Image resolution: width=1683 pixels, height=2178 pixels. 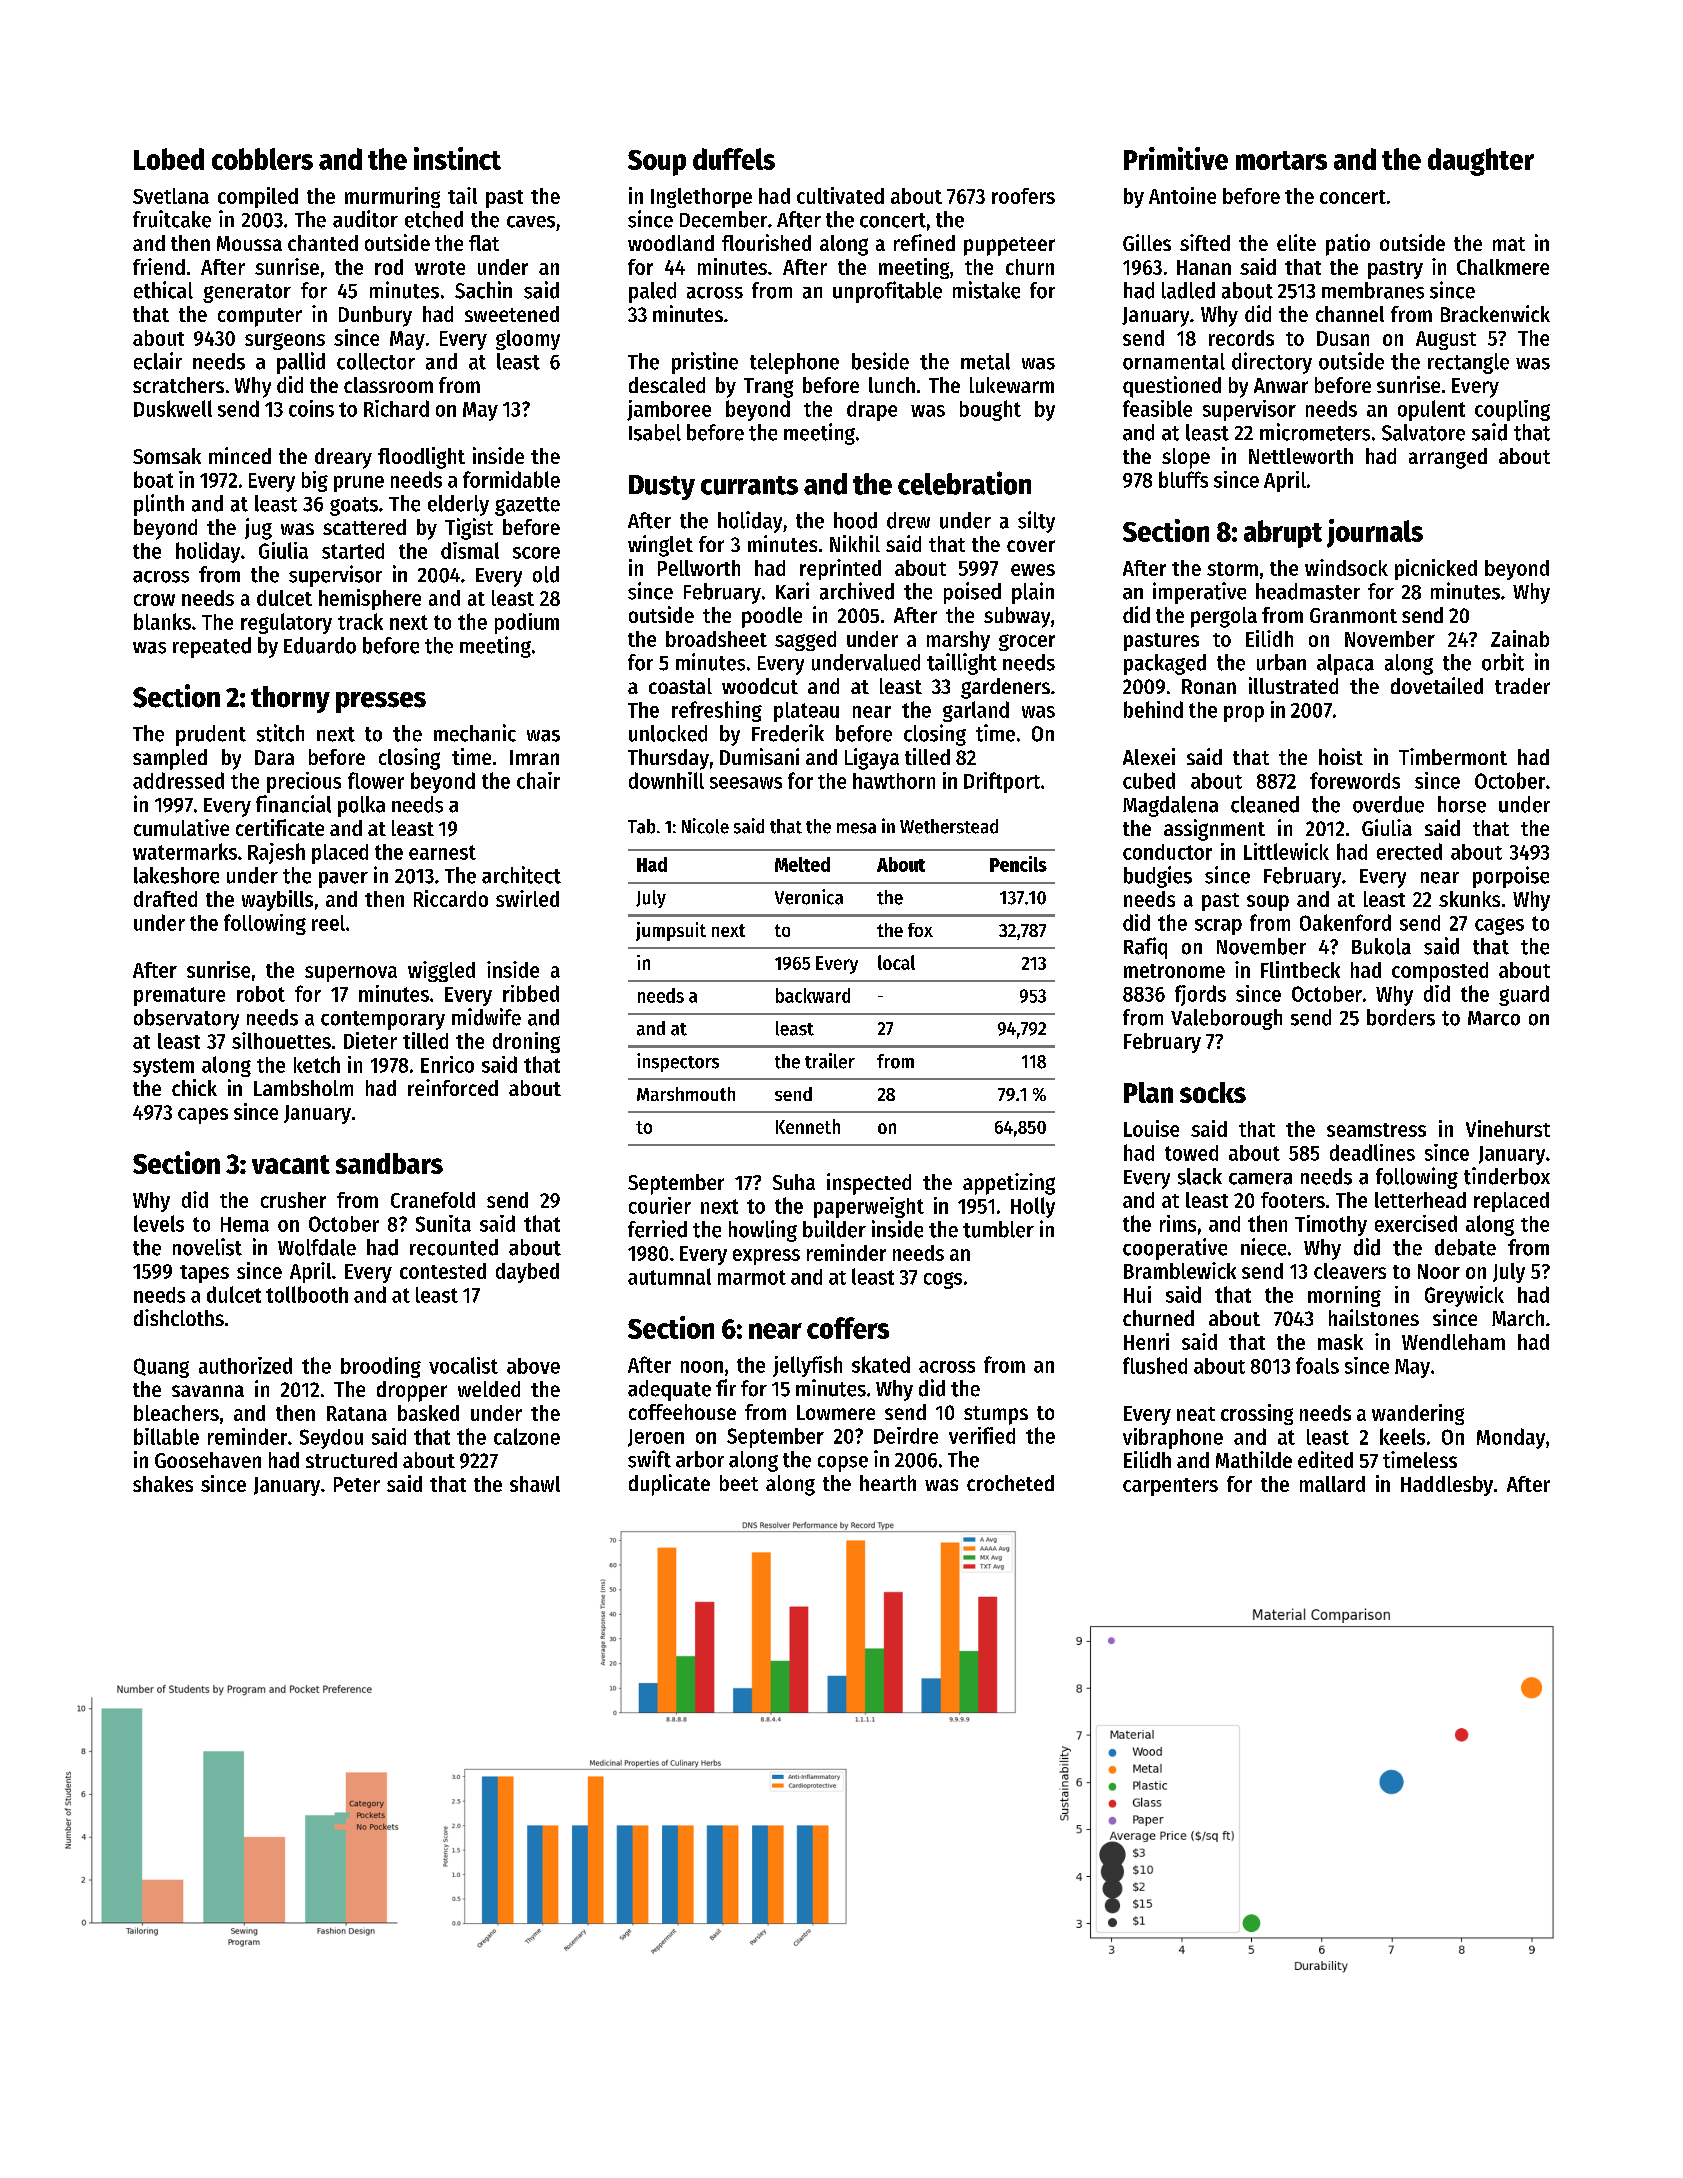 What do you see at coordinates (442, 852) in the document?
I see `earnest` at bounding box center [442, 852].
